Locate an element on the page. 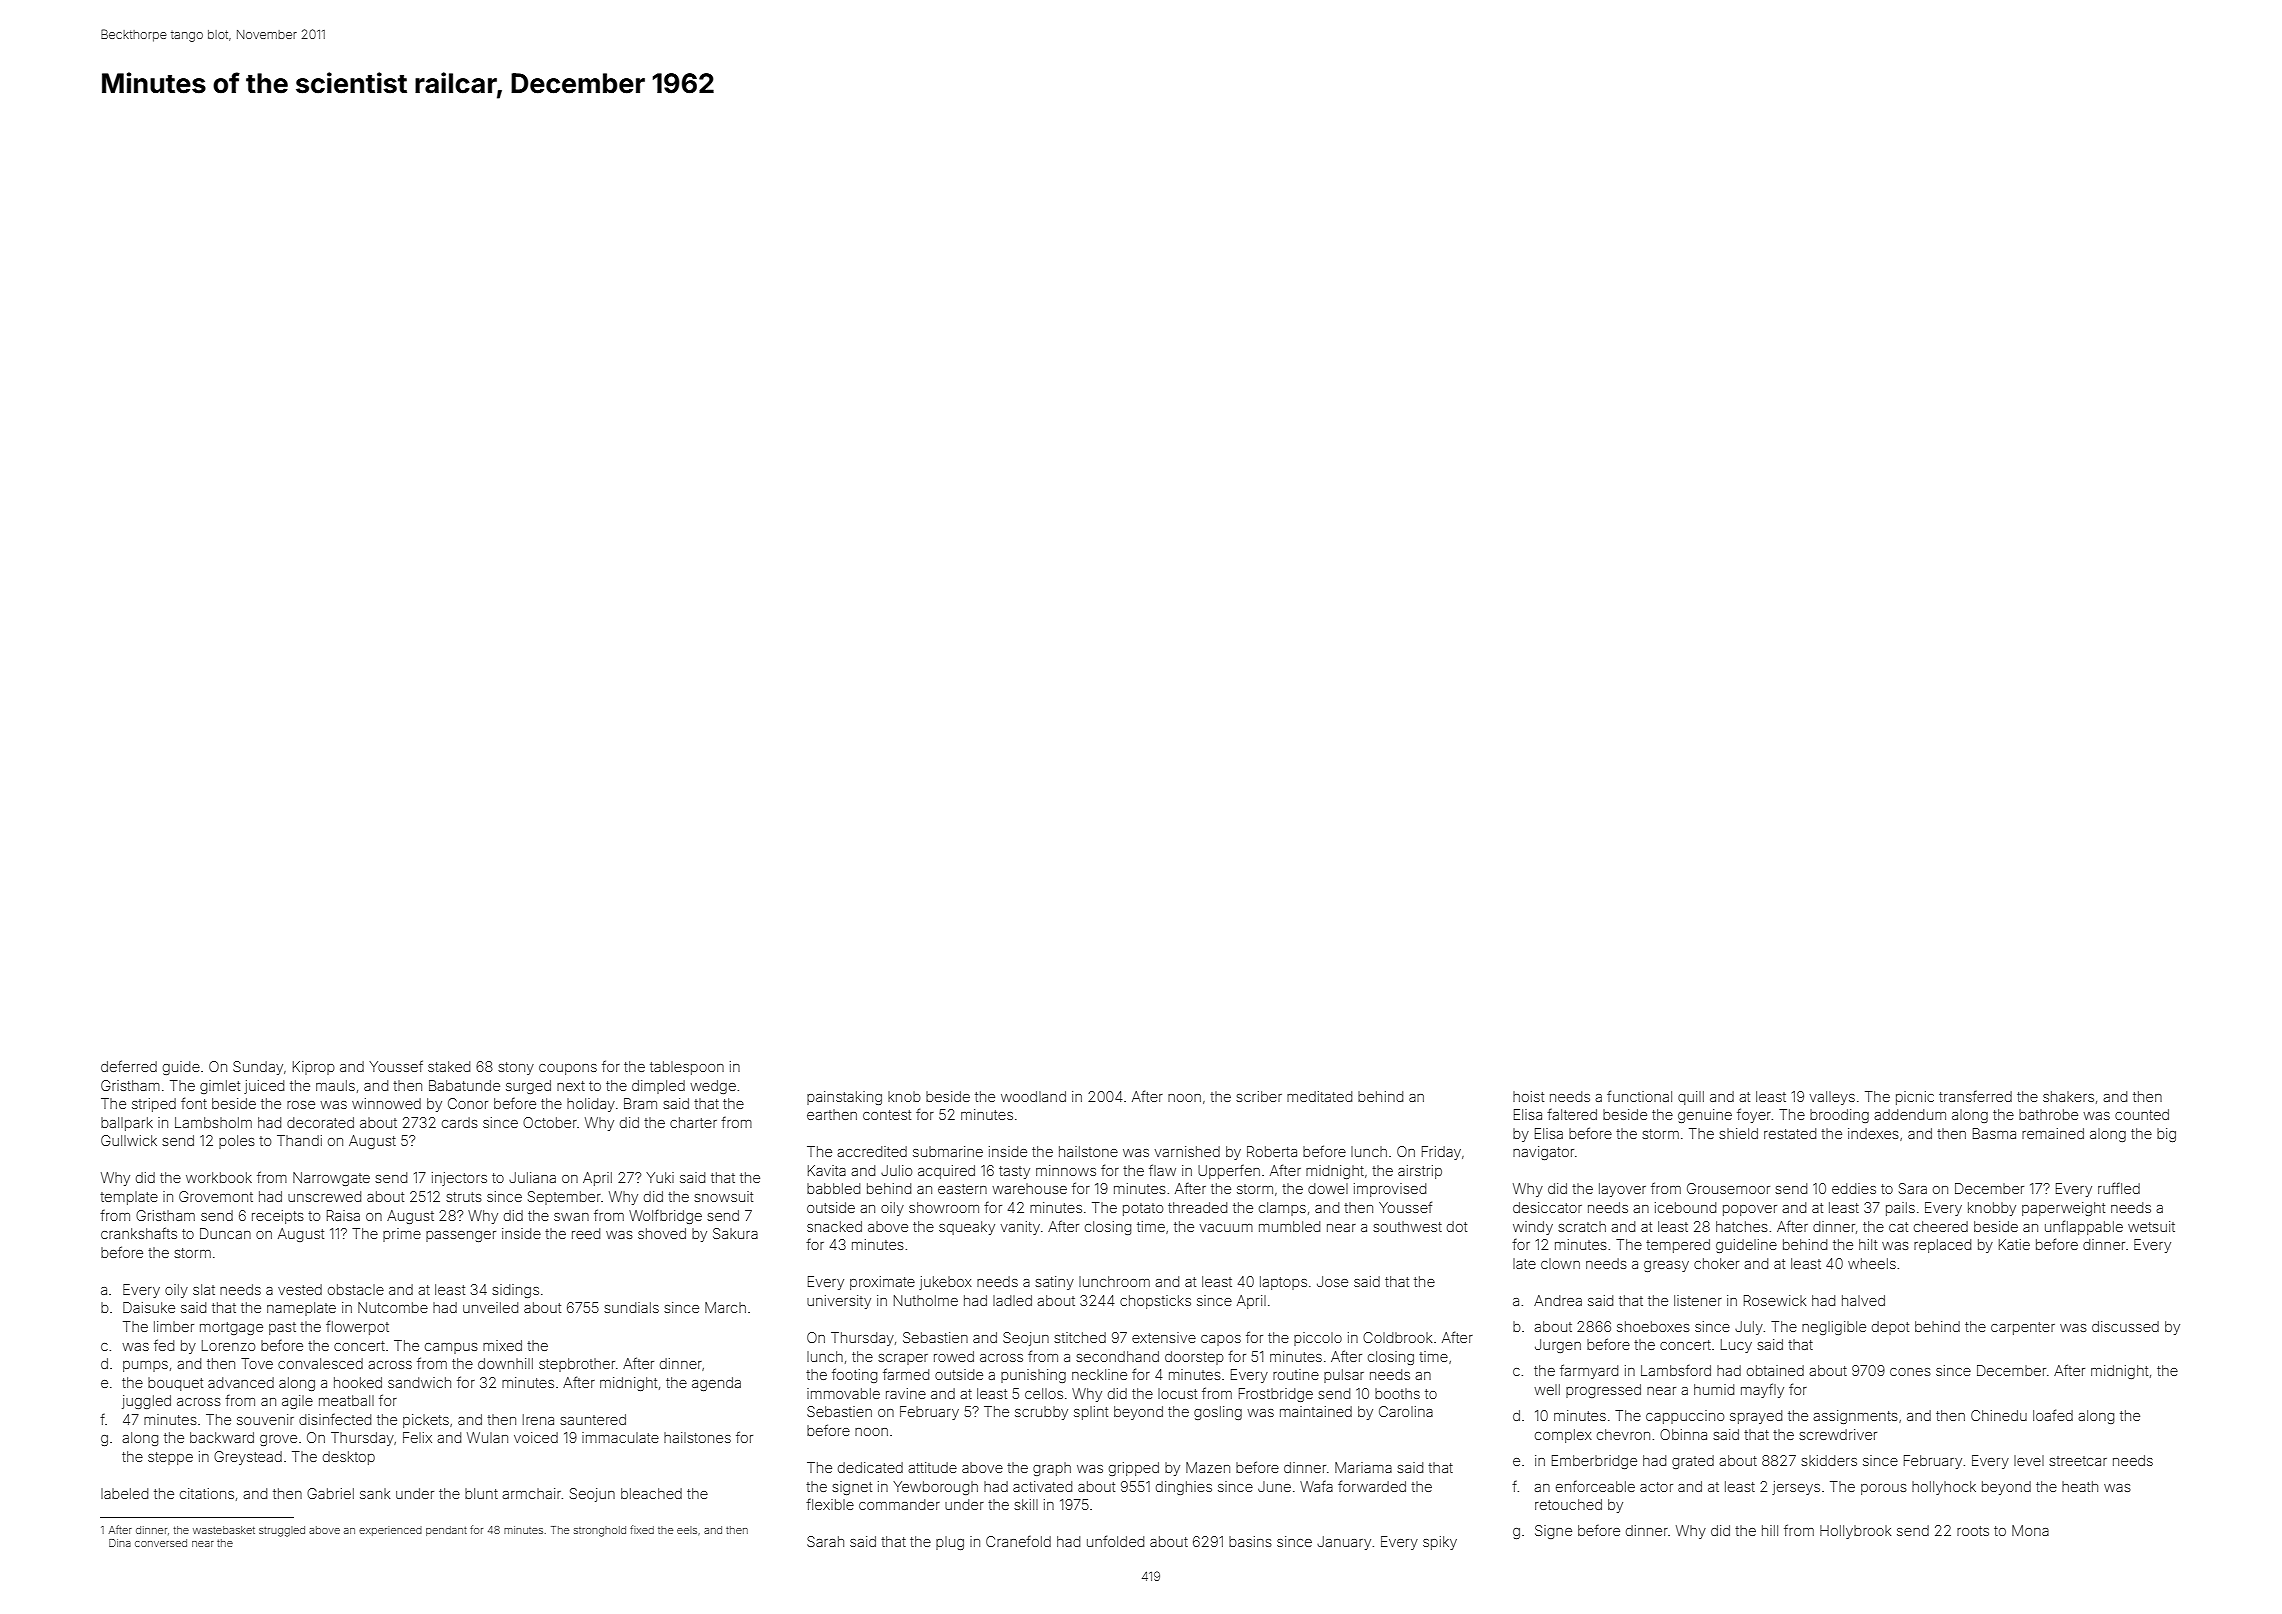 The width and height of the document is (2282, 1614). jukebox is located at coordinates (945, 1283).
